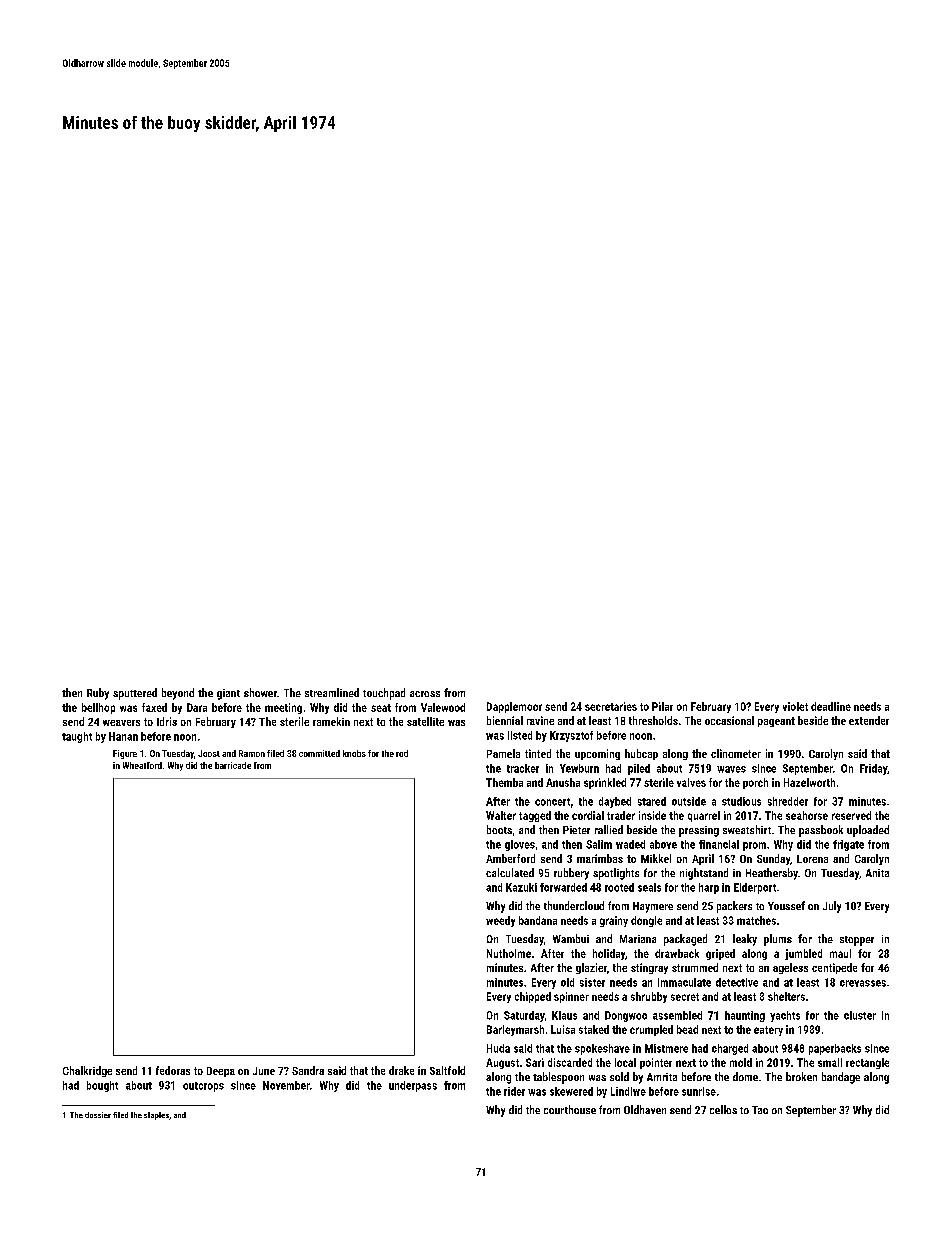  I want to click on calculated, so click(510, 872).
